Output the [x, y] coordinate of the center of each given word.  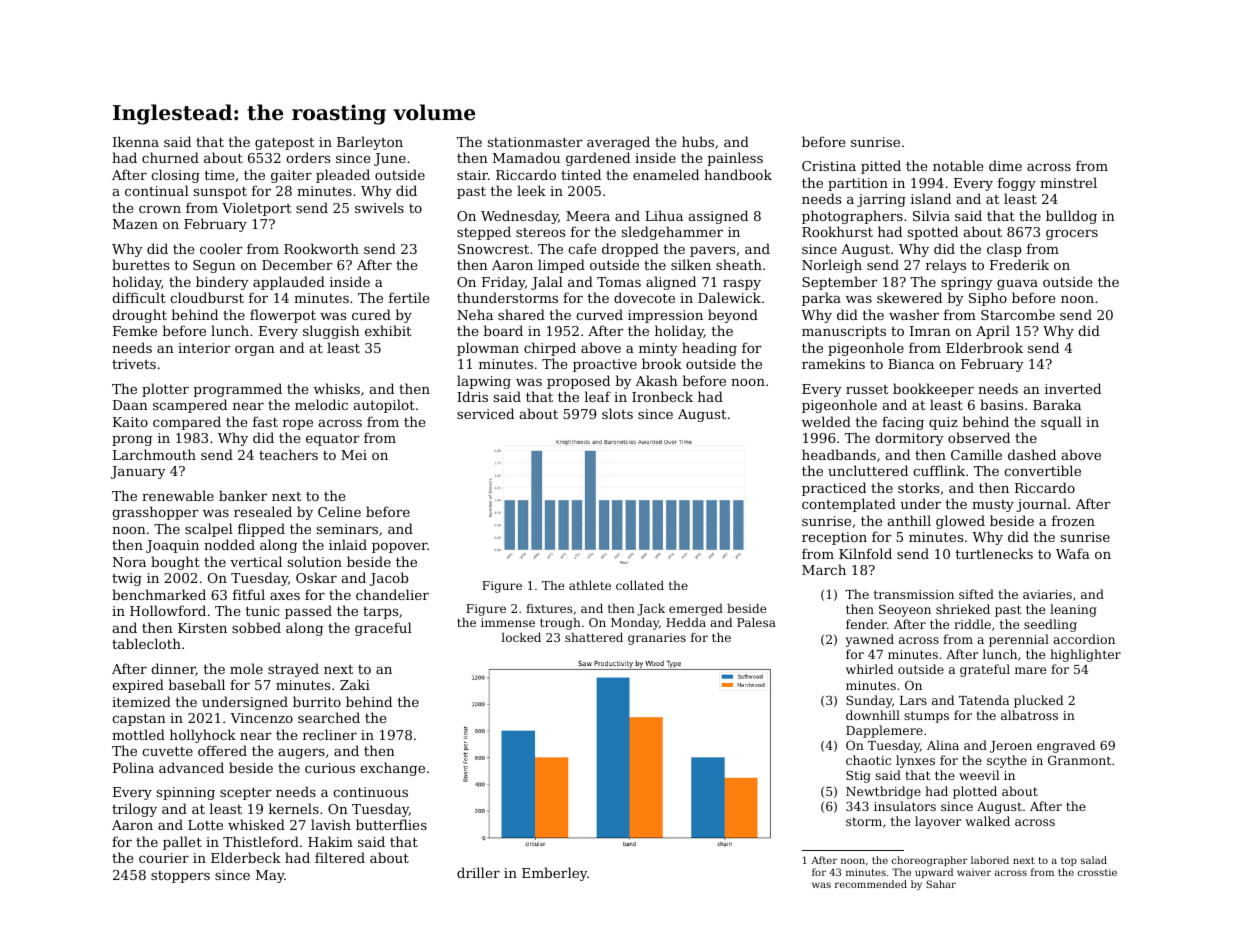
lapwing [484, 382]
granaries [657, 639]
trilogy [134, 810]
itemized [141, 701]
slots [617, 413]
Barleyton [370, 143]
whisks [337, 388]
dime [1005, 165]
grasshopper [155, 513]
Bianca [911, 364]
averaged [618, 143]
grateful [985, 670]
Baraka [1057, 404]
